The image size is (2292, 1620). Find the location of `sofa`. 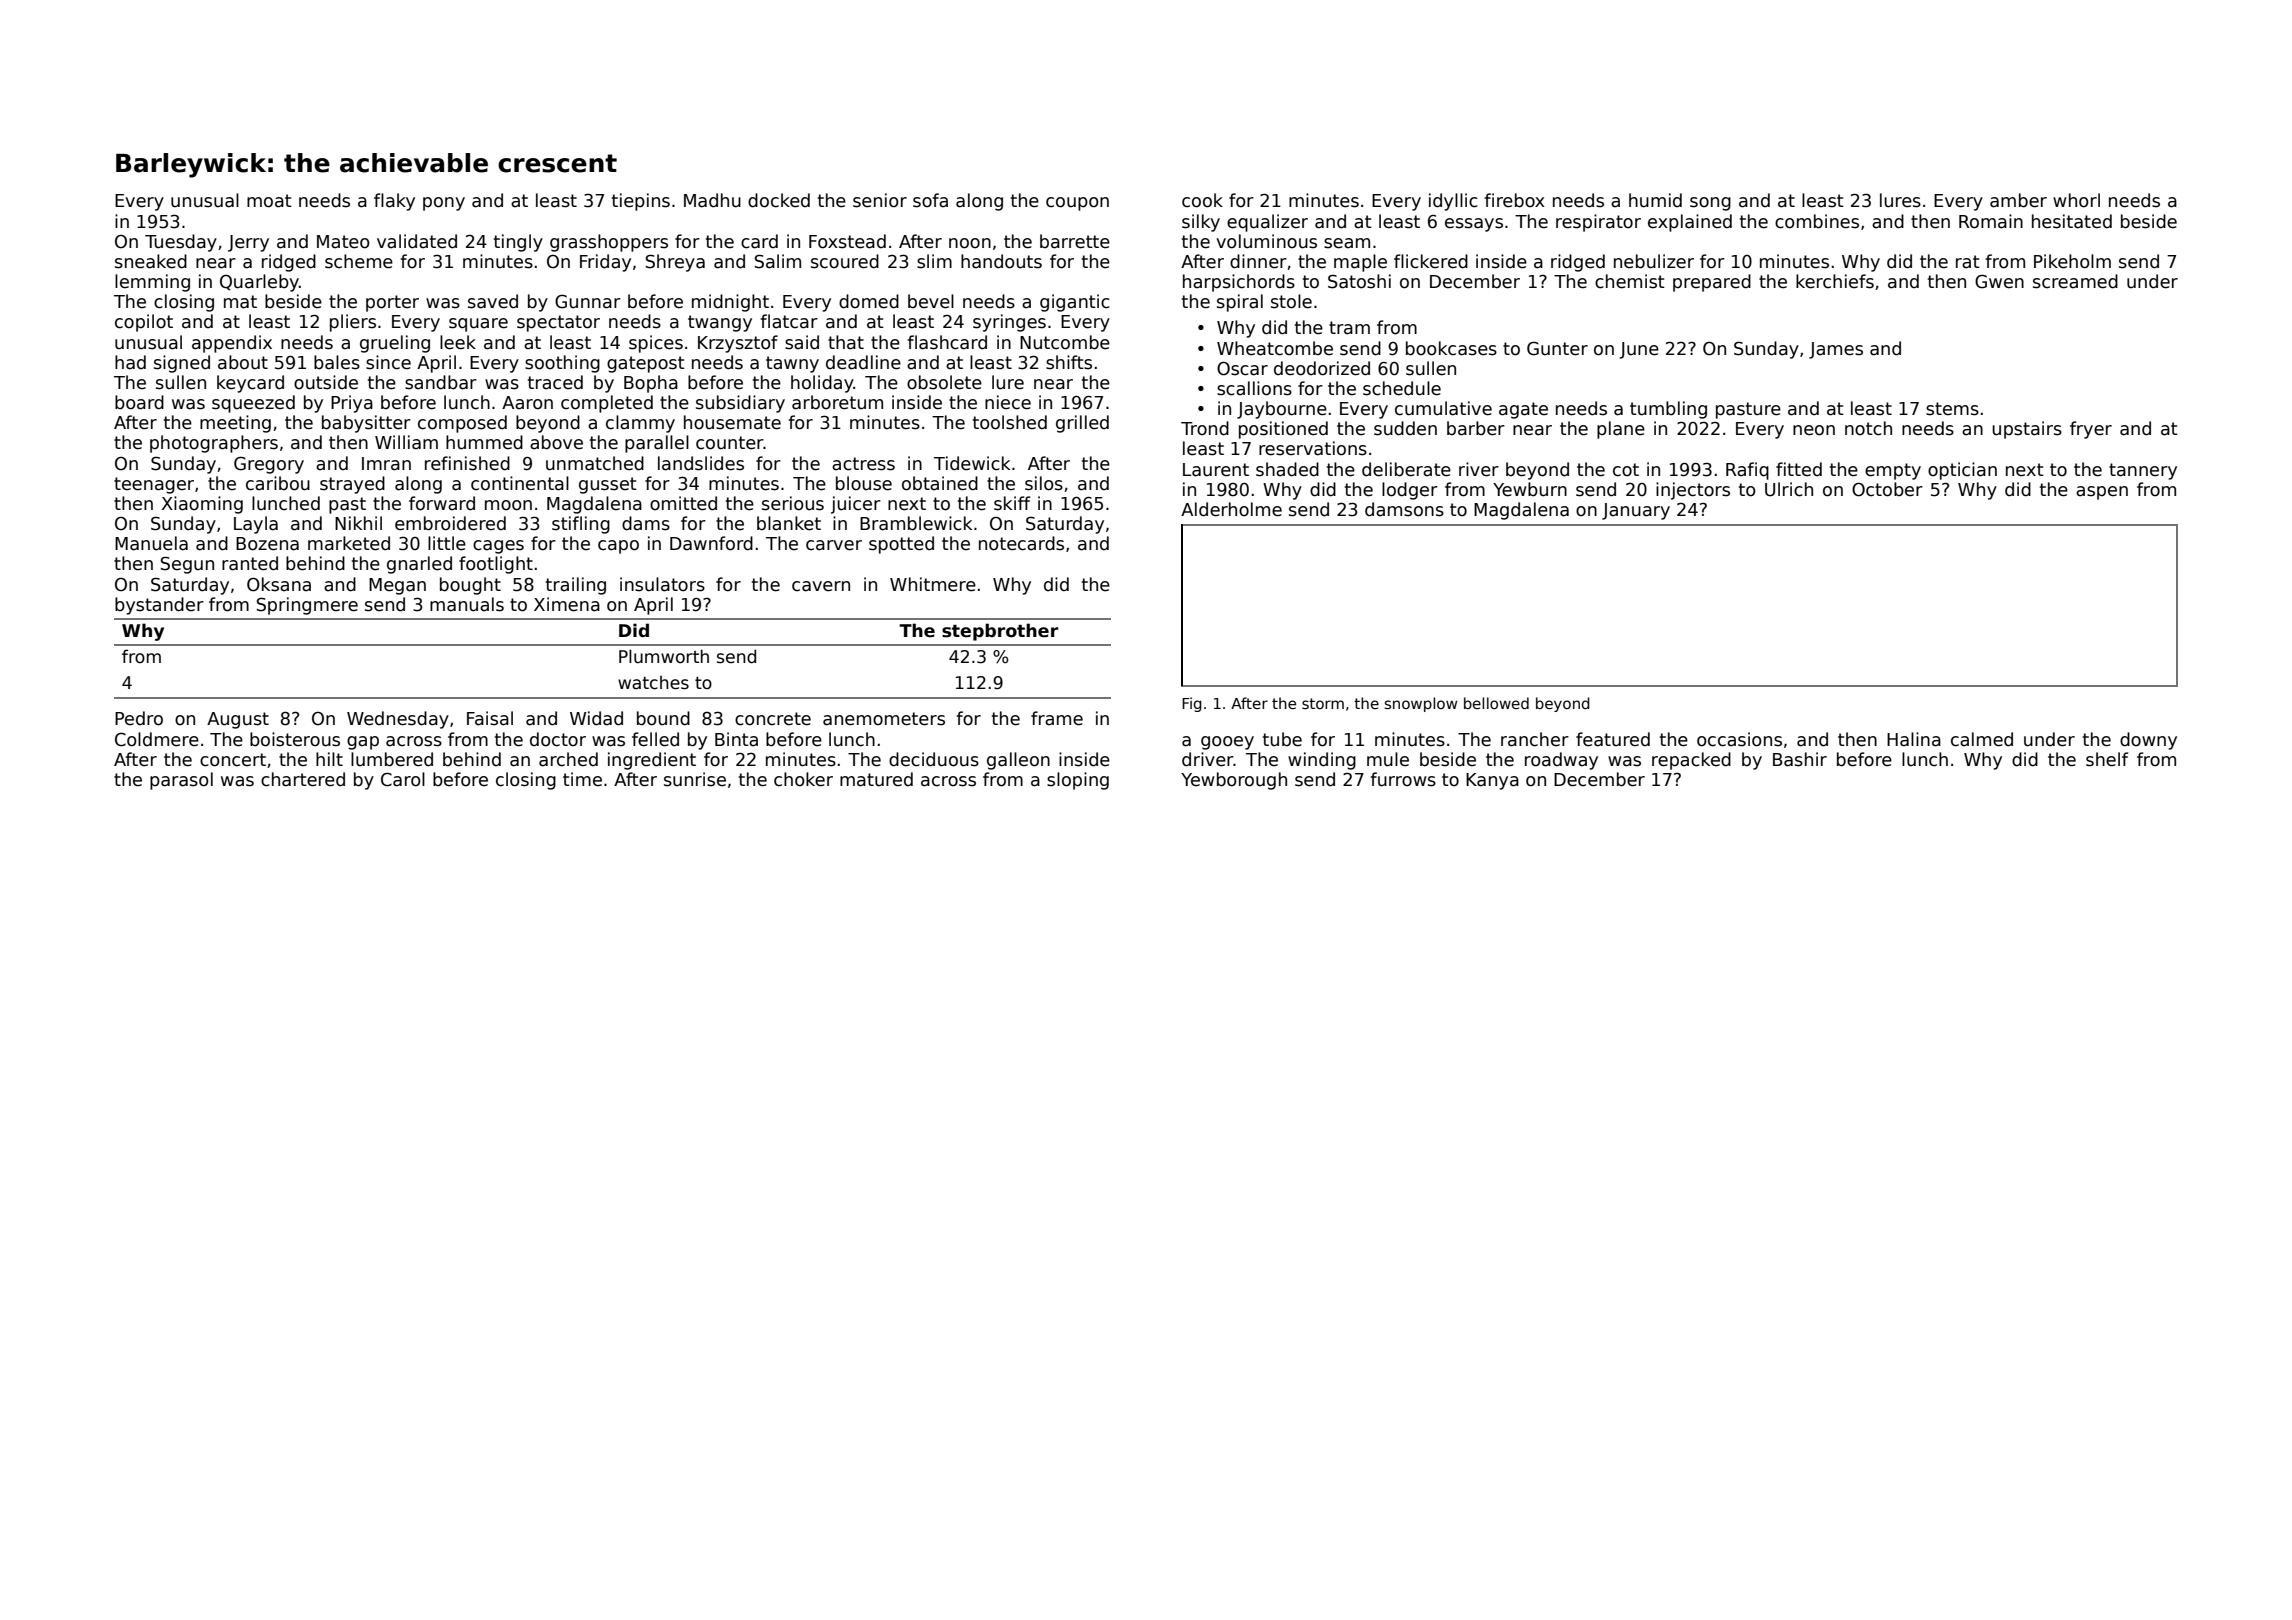

sofa is located at coordinates (930, 200).
